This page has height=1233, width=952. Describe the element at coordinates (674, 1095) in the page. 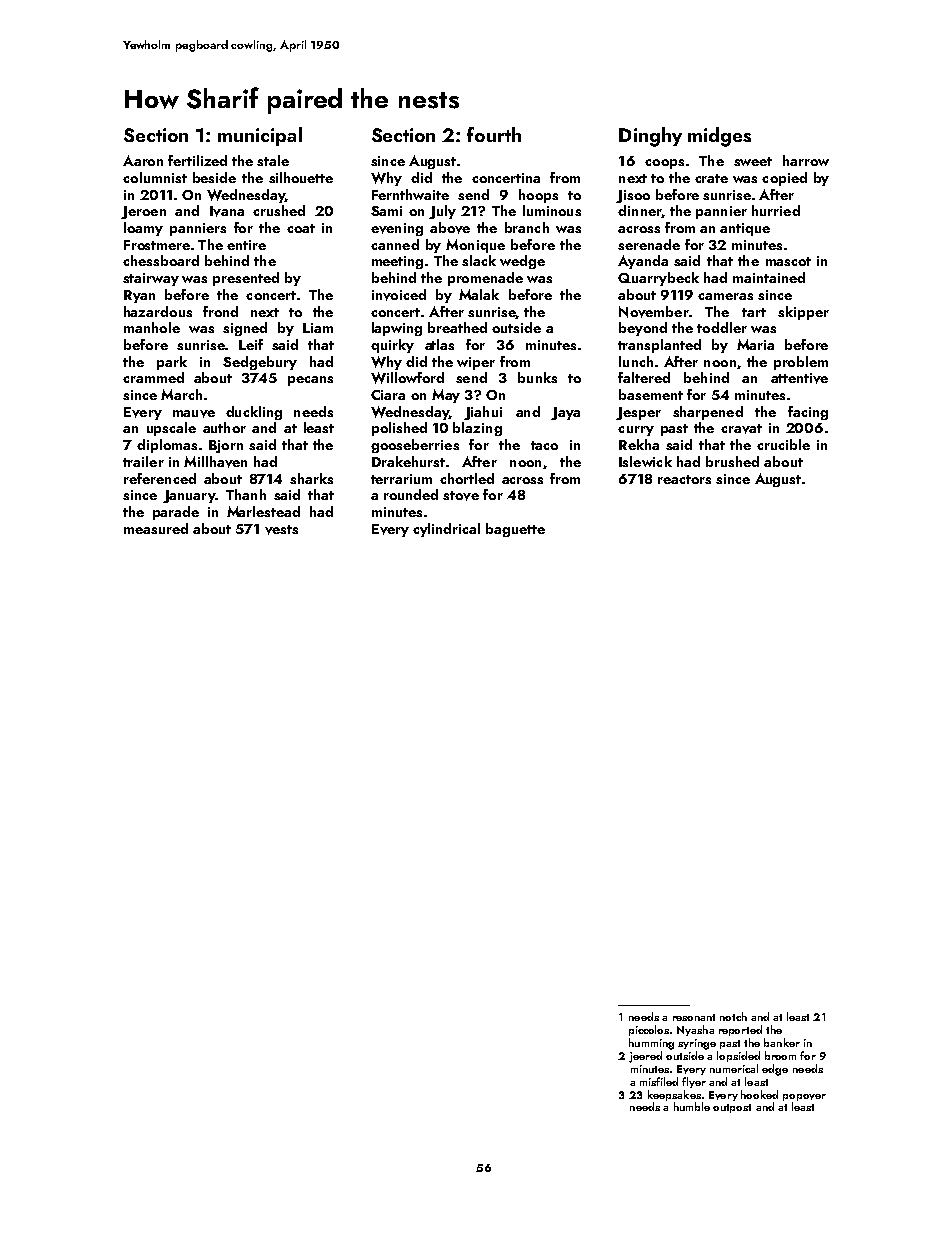

I see `keepsakes` at that location.
